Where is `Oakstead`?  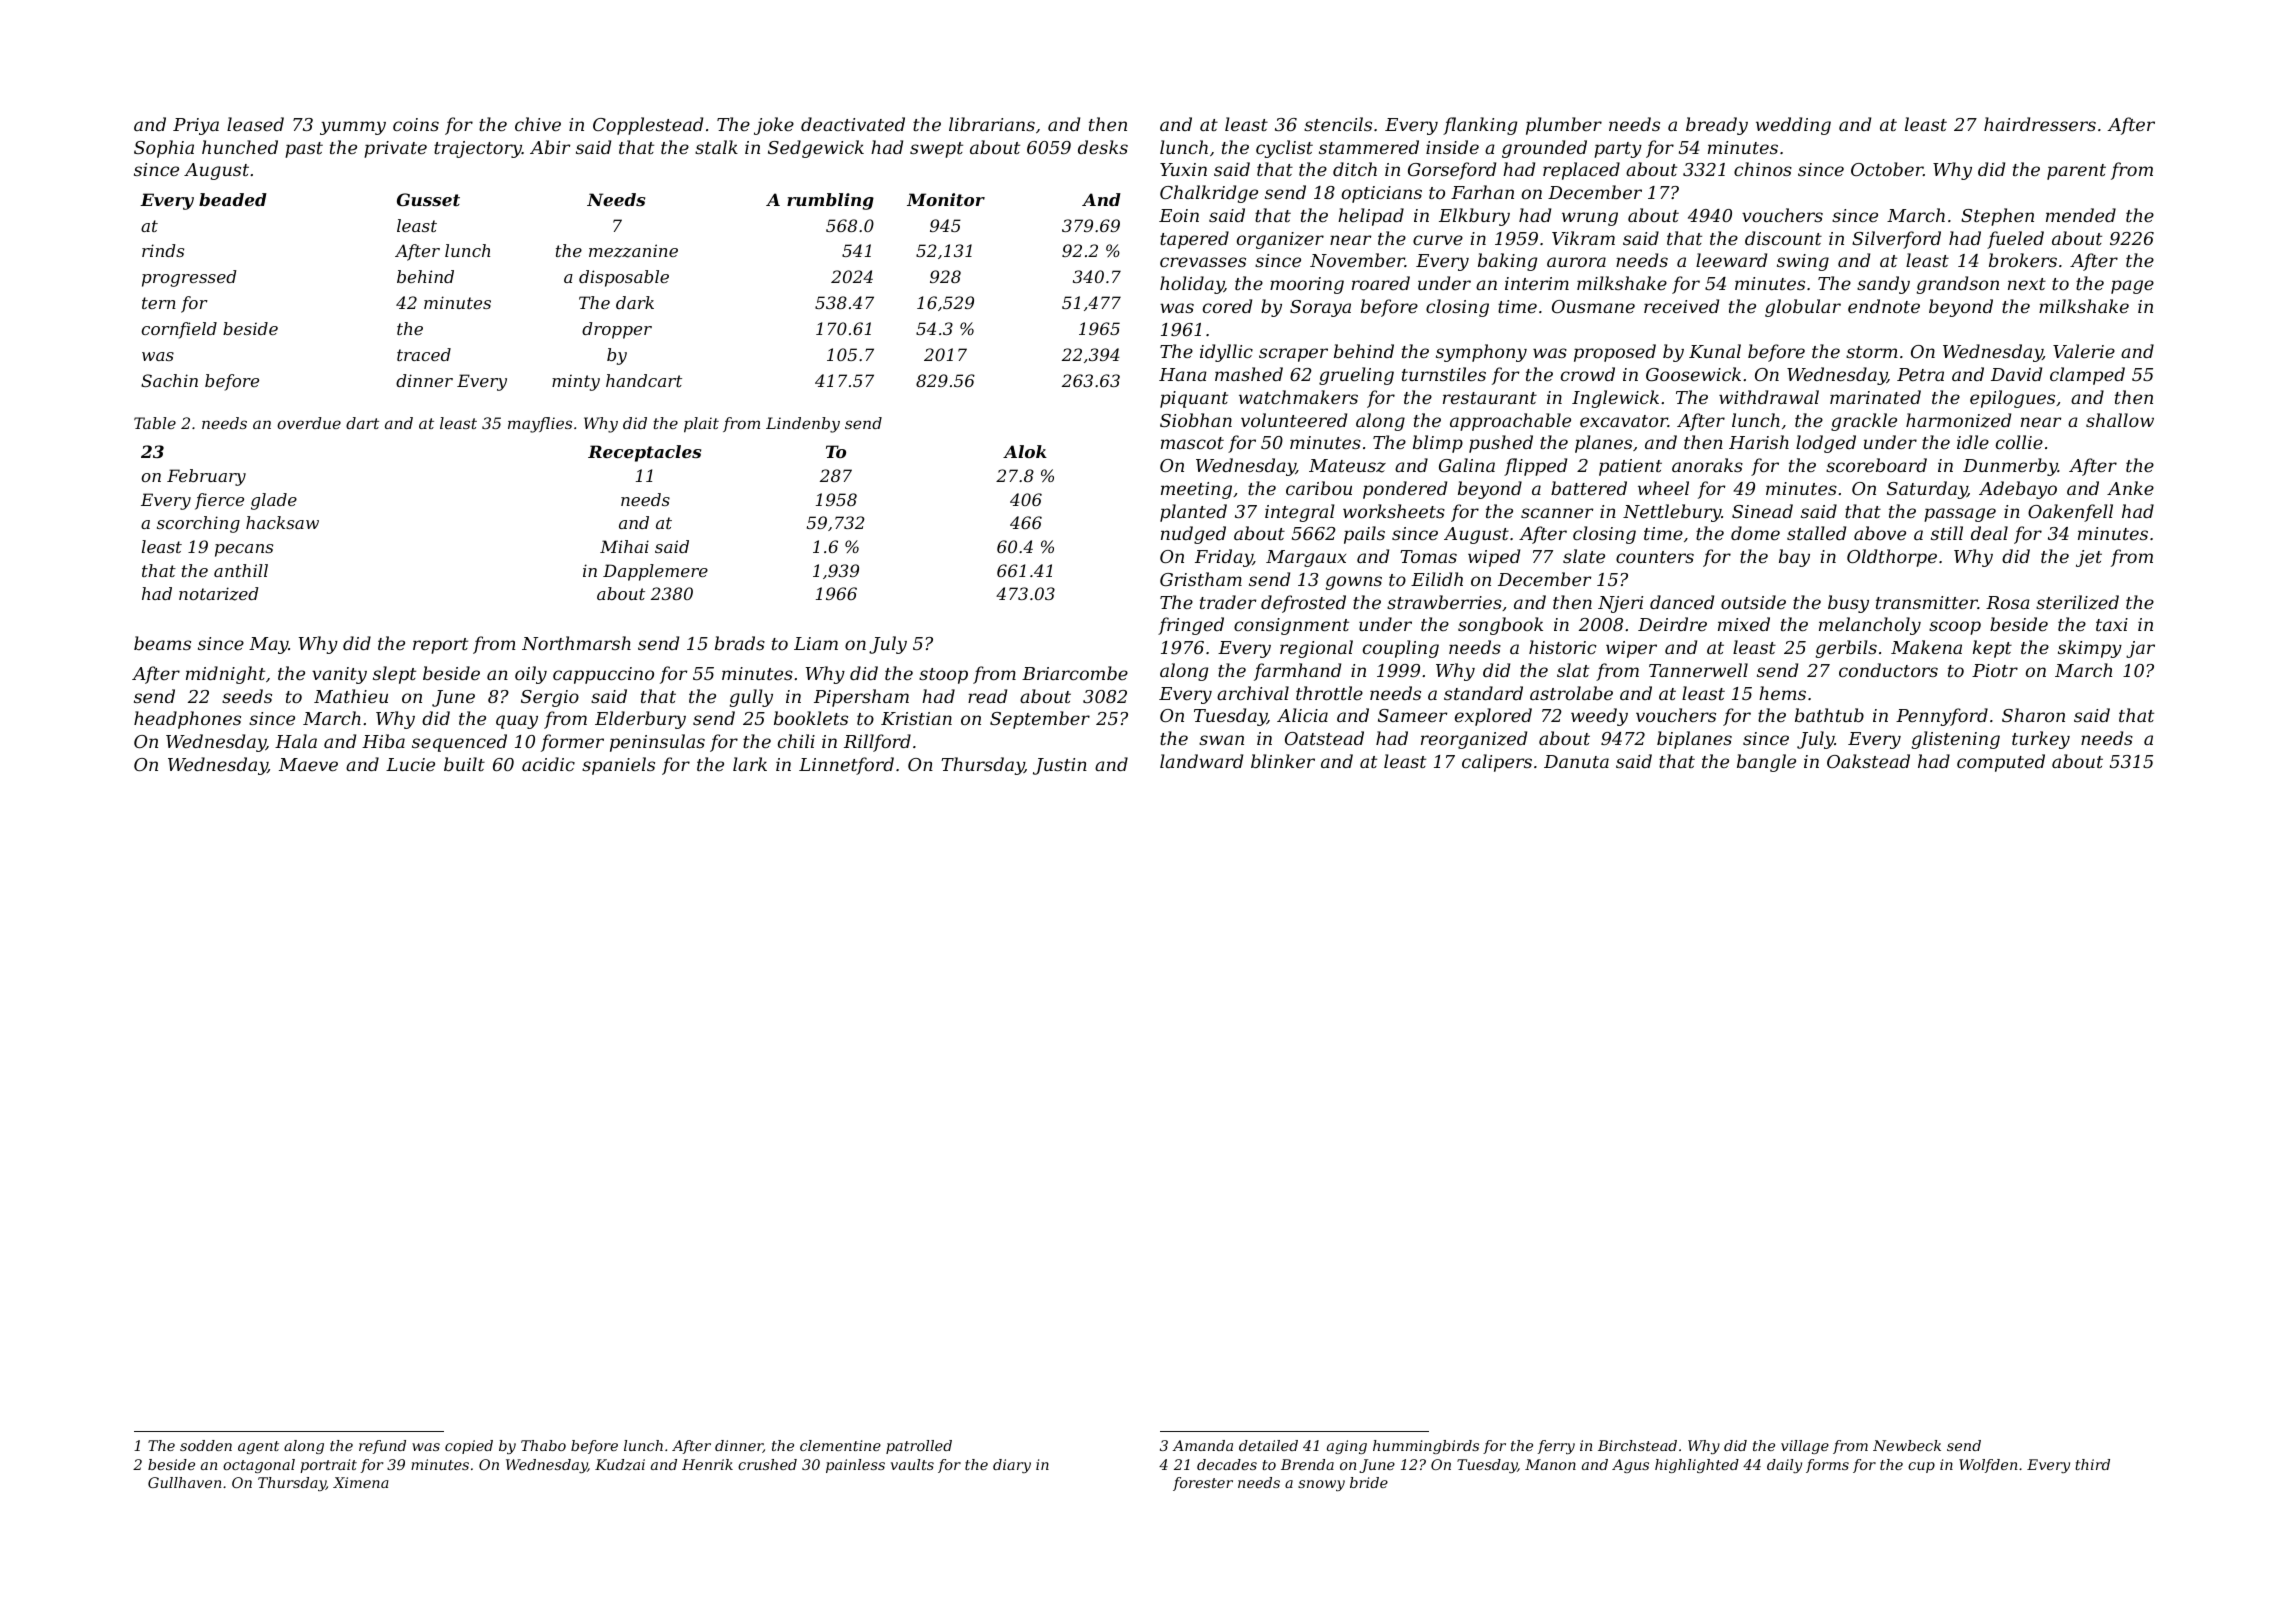
Oakstead is located at coordinates (1868, 761).
